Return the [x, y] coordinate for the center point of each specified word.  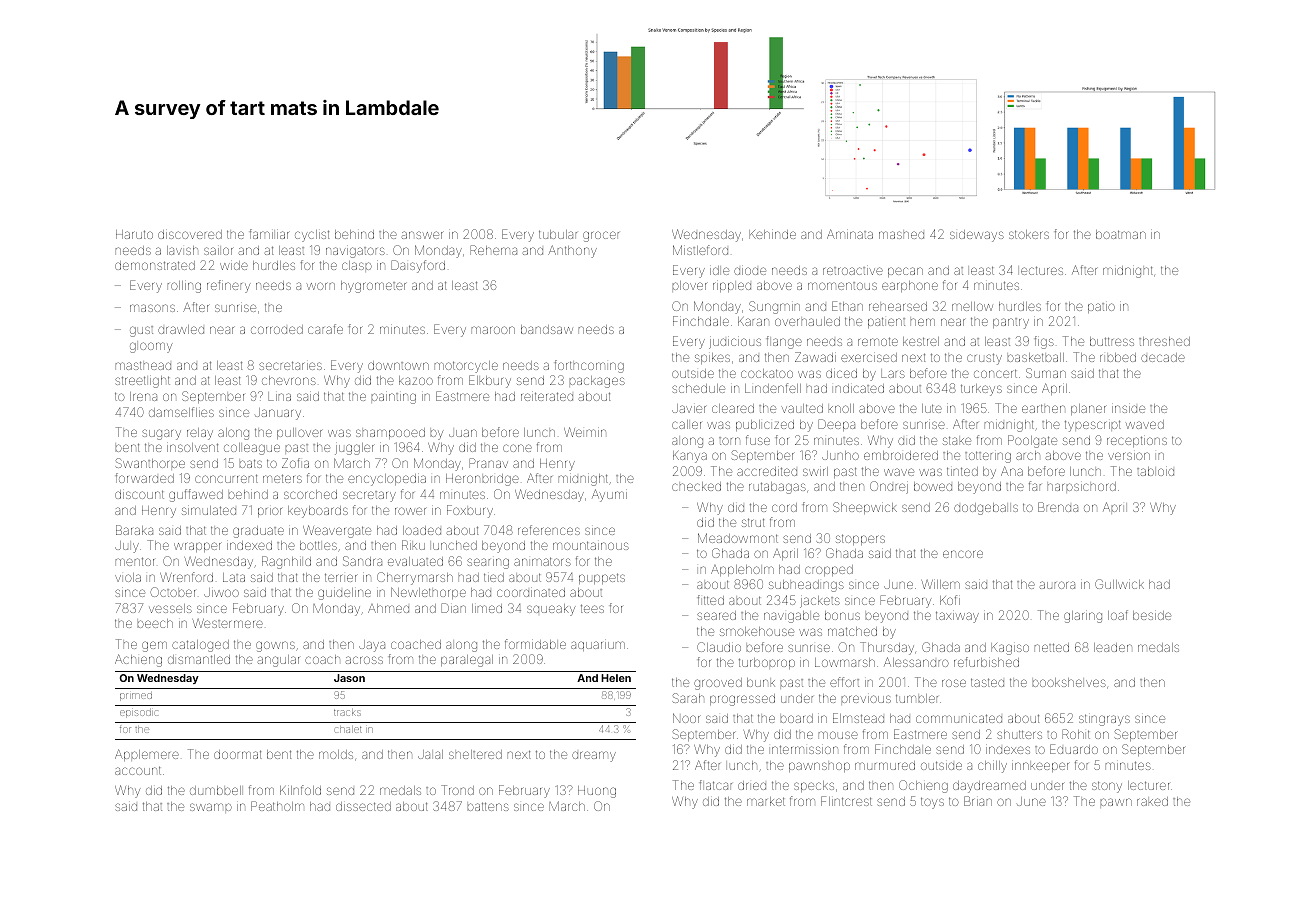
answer [422, 235]
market [766, 801]
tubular [558, 234]
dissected [363, 806]
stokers [1029, 234]
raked [1152, 801]
